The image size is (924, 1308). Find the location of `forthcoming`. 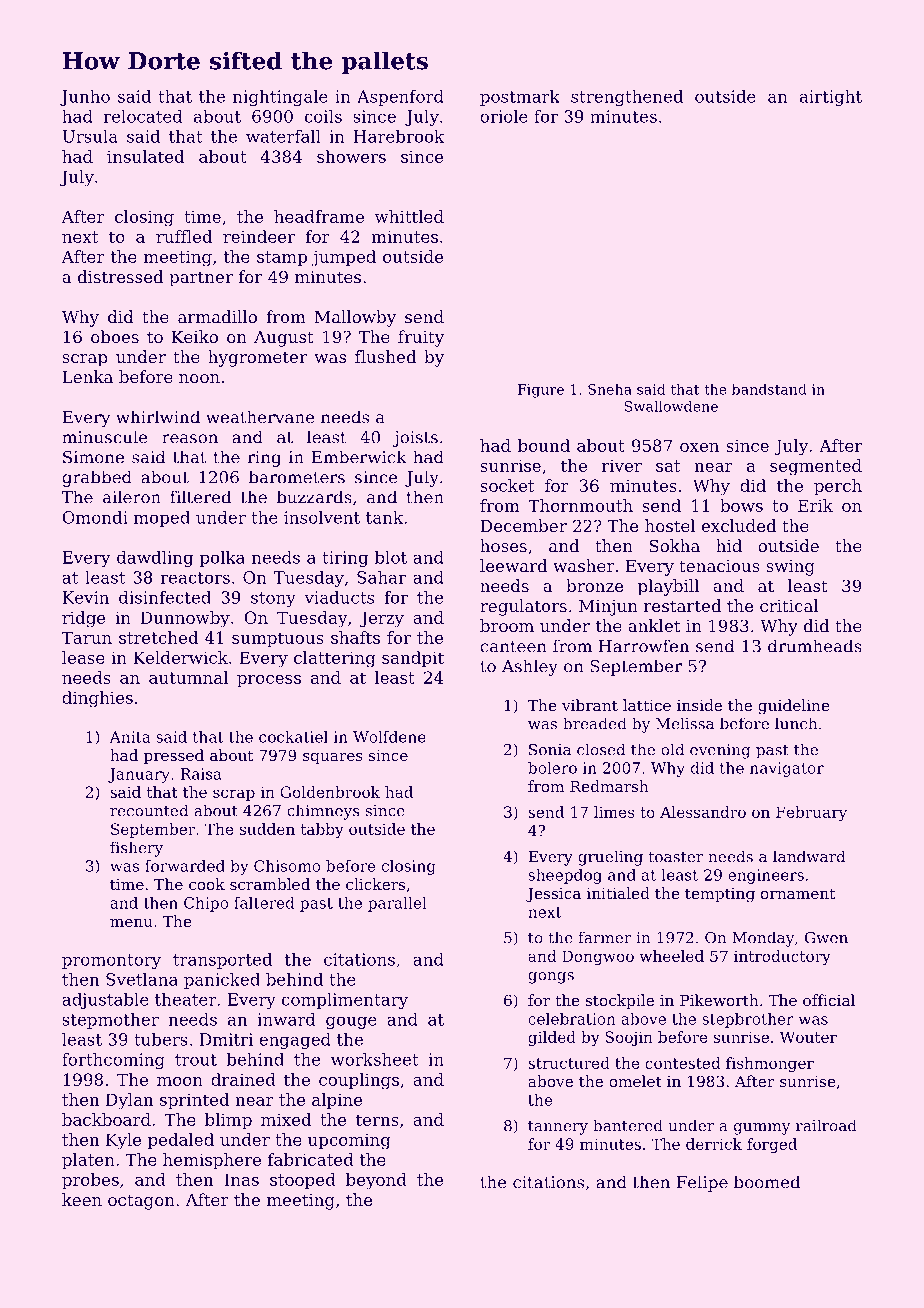

forthcoming is located at coordinates (113, 1061).
